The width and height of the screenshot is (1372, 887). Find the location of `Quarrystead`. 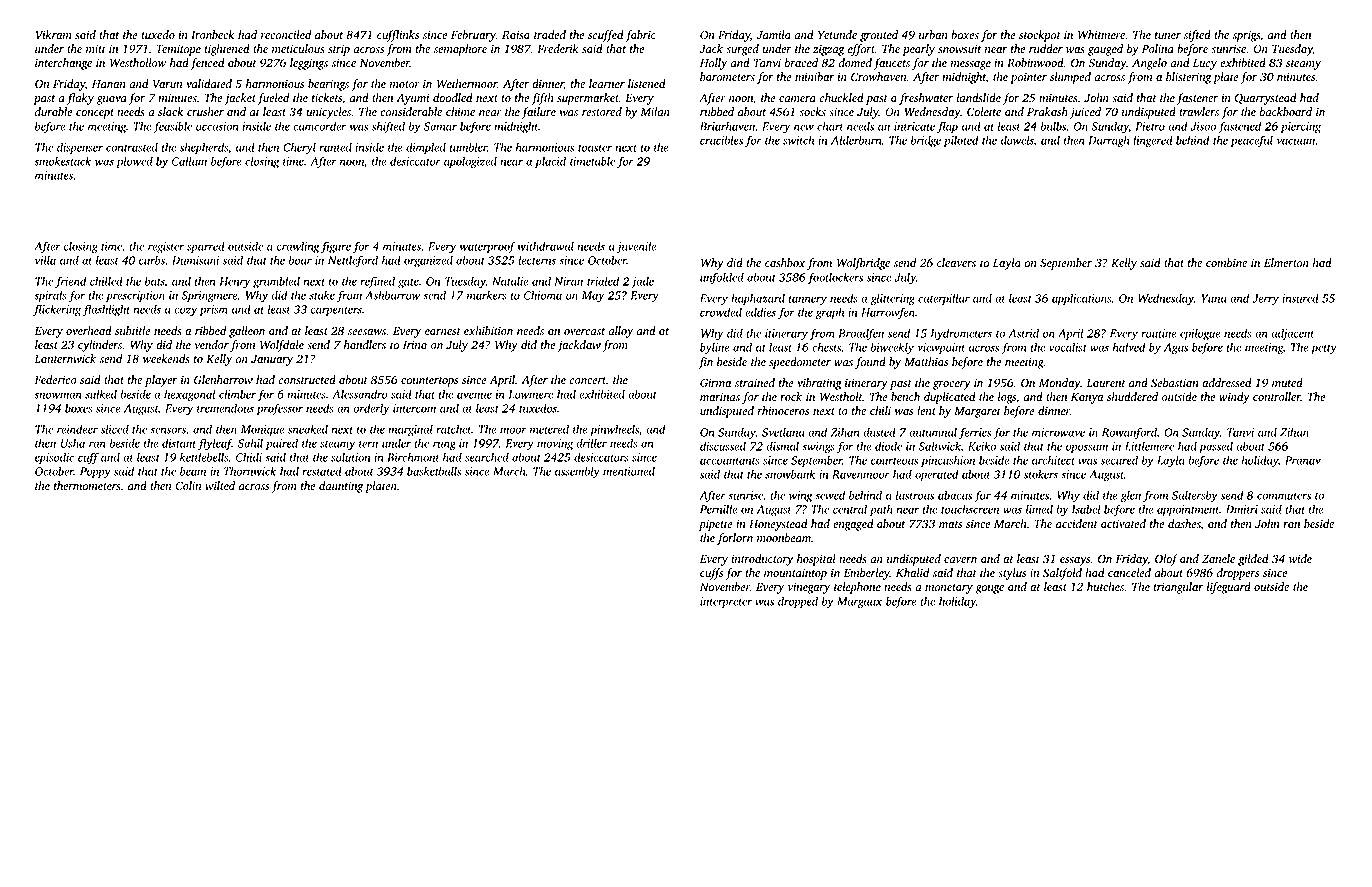

Quarrystead is located at coordinates (1266, 99).
